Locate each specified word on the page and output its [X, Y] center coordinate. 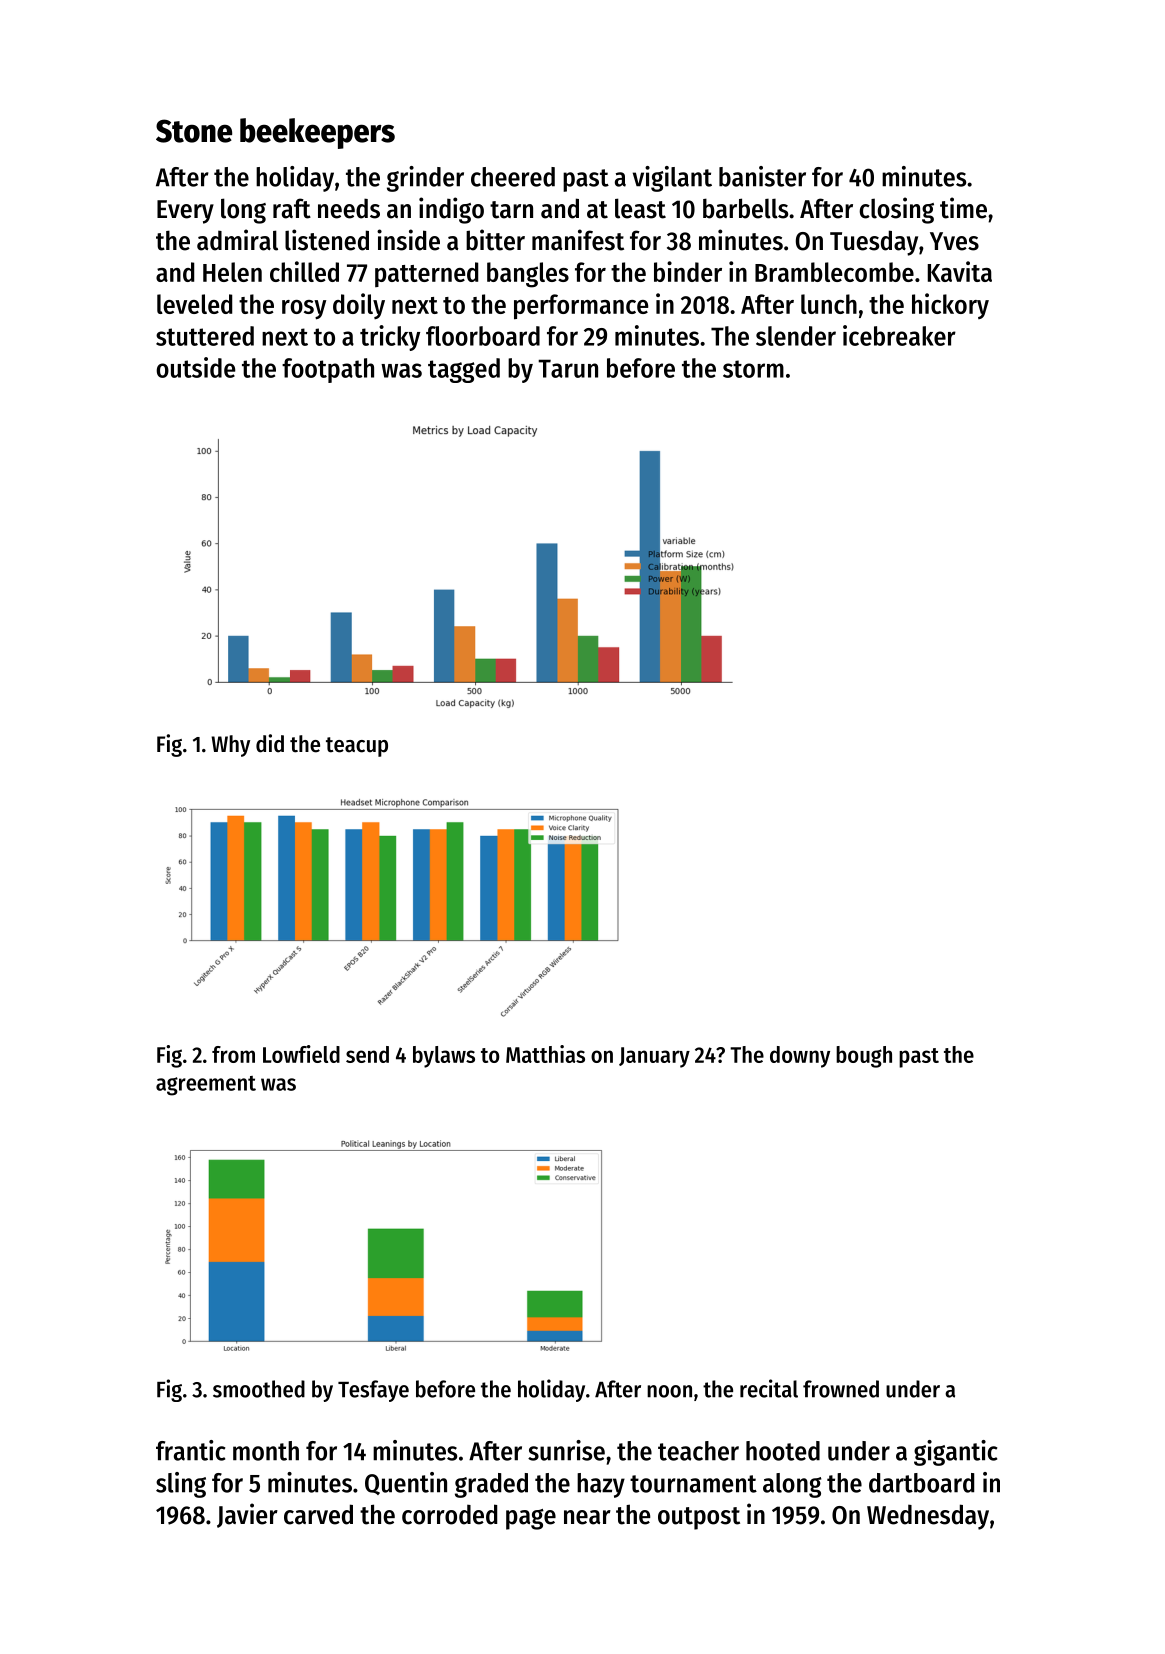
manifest [578, 240]
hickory [950, 306]
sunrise [566, 1450]
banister [762, 176]
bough [864, 1057]
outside [196, 367]
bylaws [444, 1057]
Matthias [545, 1054]
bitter [495, 240]
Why [230, 746]
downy [800, 1057]
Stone [194, 131]
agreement [206, 1086]
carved [318, 1514]
